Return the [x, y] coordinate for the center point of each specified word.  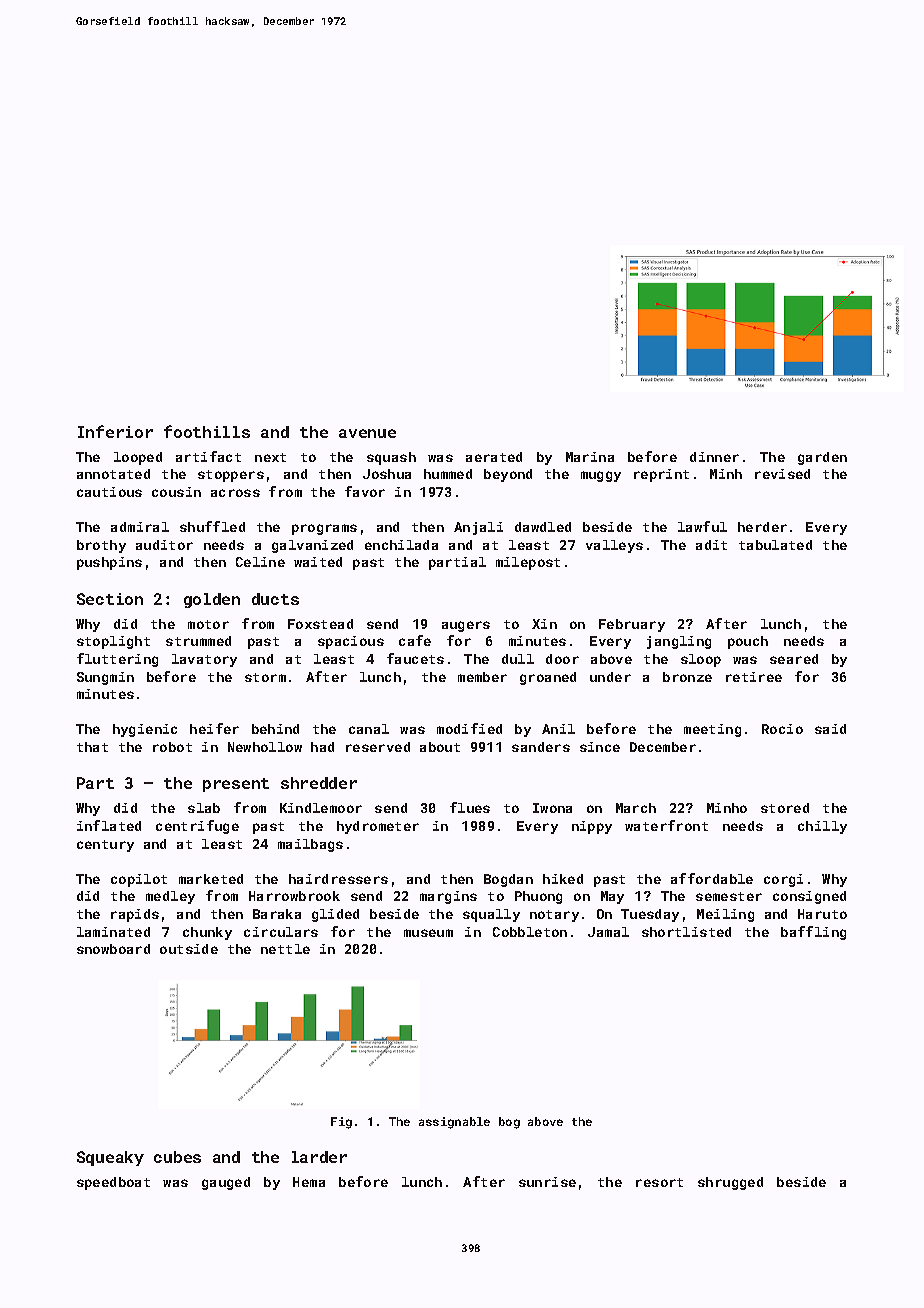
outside [189, 949]
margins [448, 897]
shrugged [730, 1183]
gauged [226, 1183]
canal [369, 729]
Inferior [115, 431]
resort [659, 1182]
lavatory [204, 660]
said [830, 729]
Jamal [608, 932]
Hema [309, 1182]
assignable [454, 1123]
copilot [139, 880]
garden [822, 458]
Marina [590, 457]
